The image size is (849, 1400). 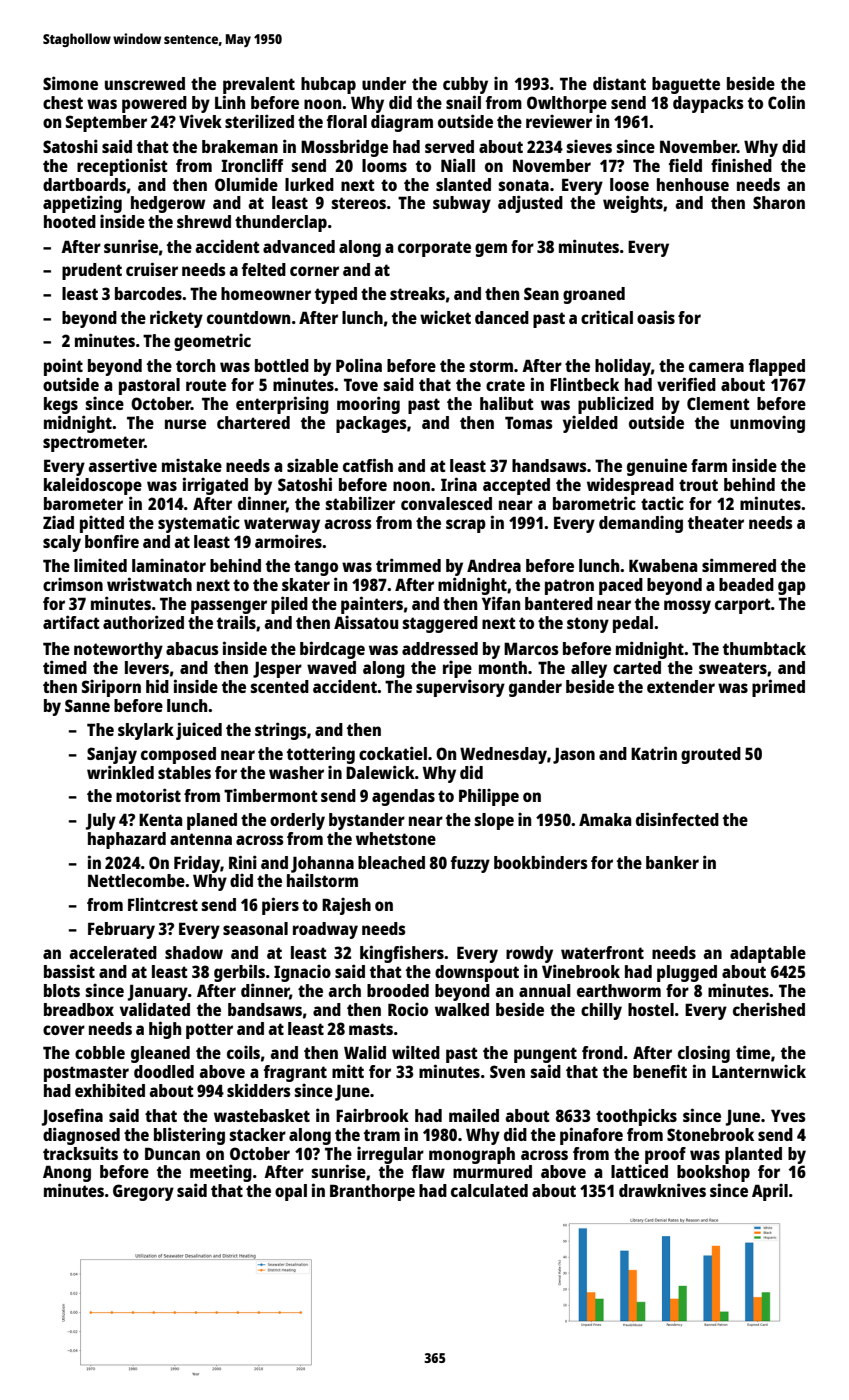 What do you see at coordinates (507, 403) in the page?
I see `halibut` at bounding box center [507, 403].
